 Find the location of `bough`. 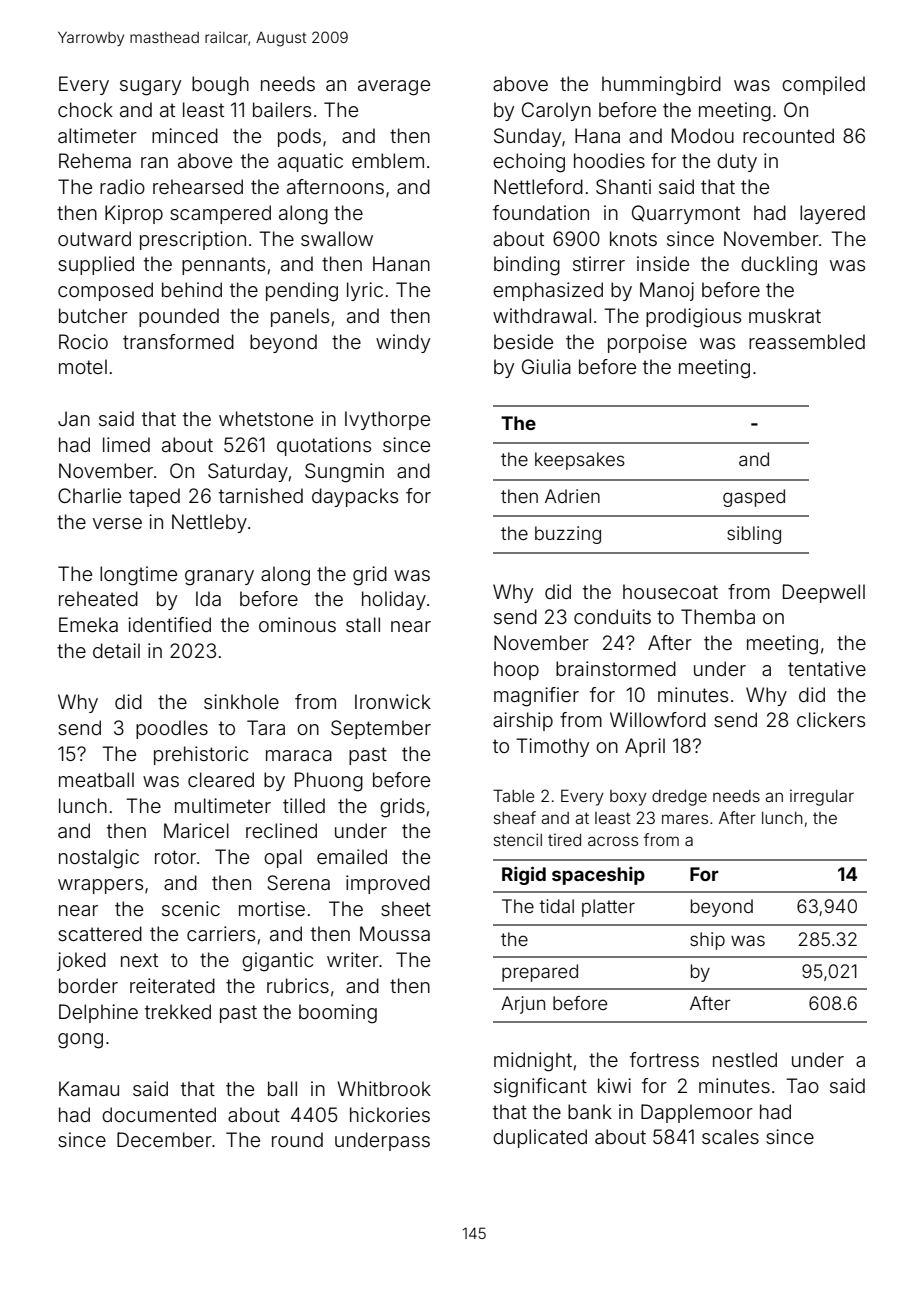

bough is located at coordinates (220, 86).
